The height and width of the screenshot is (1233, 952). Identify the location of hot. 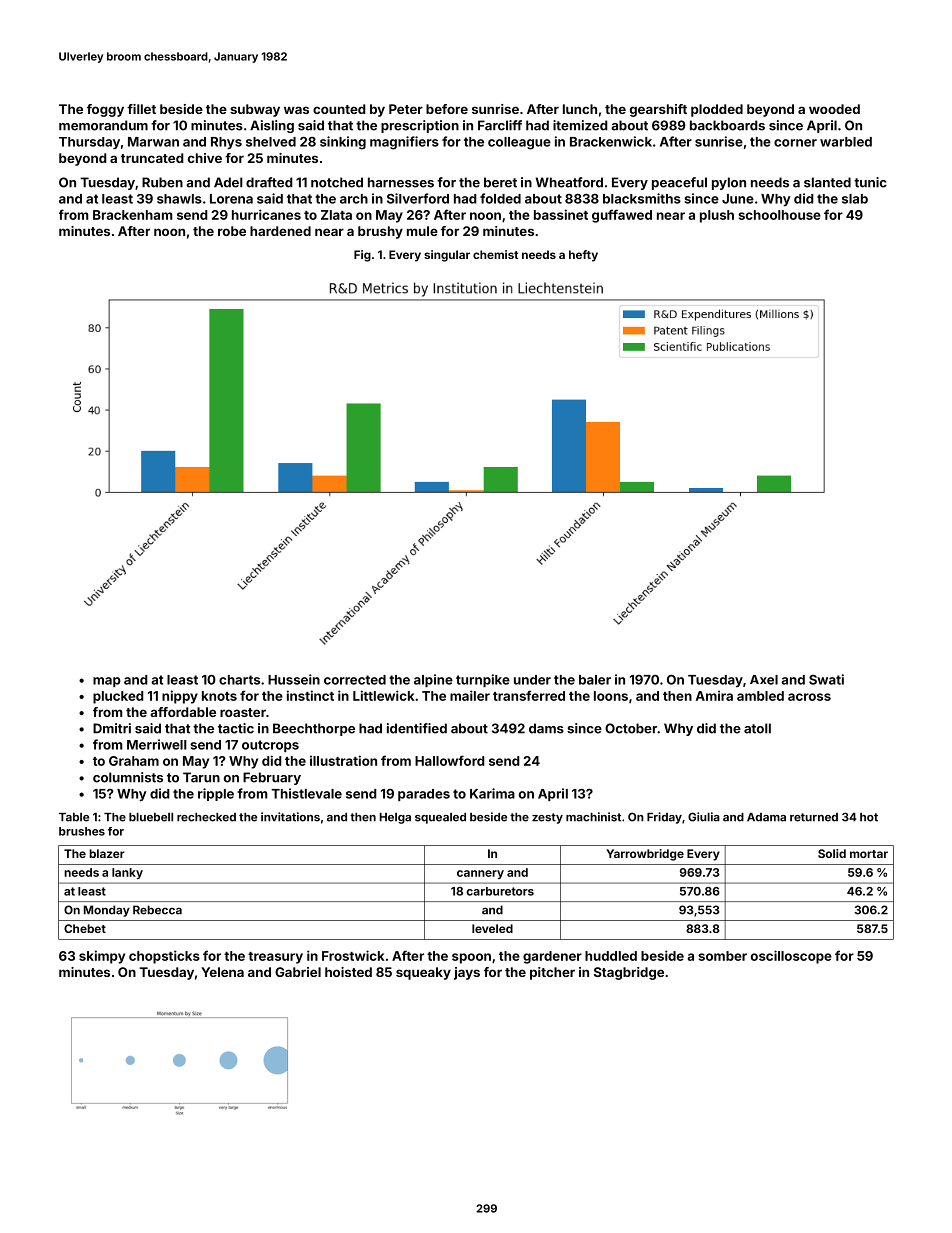
(869, 817).
